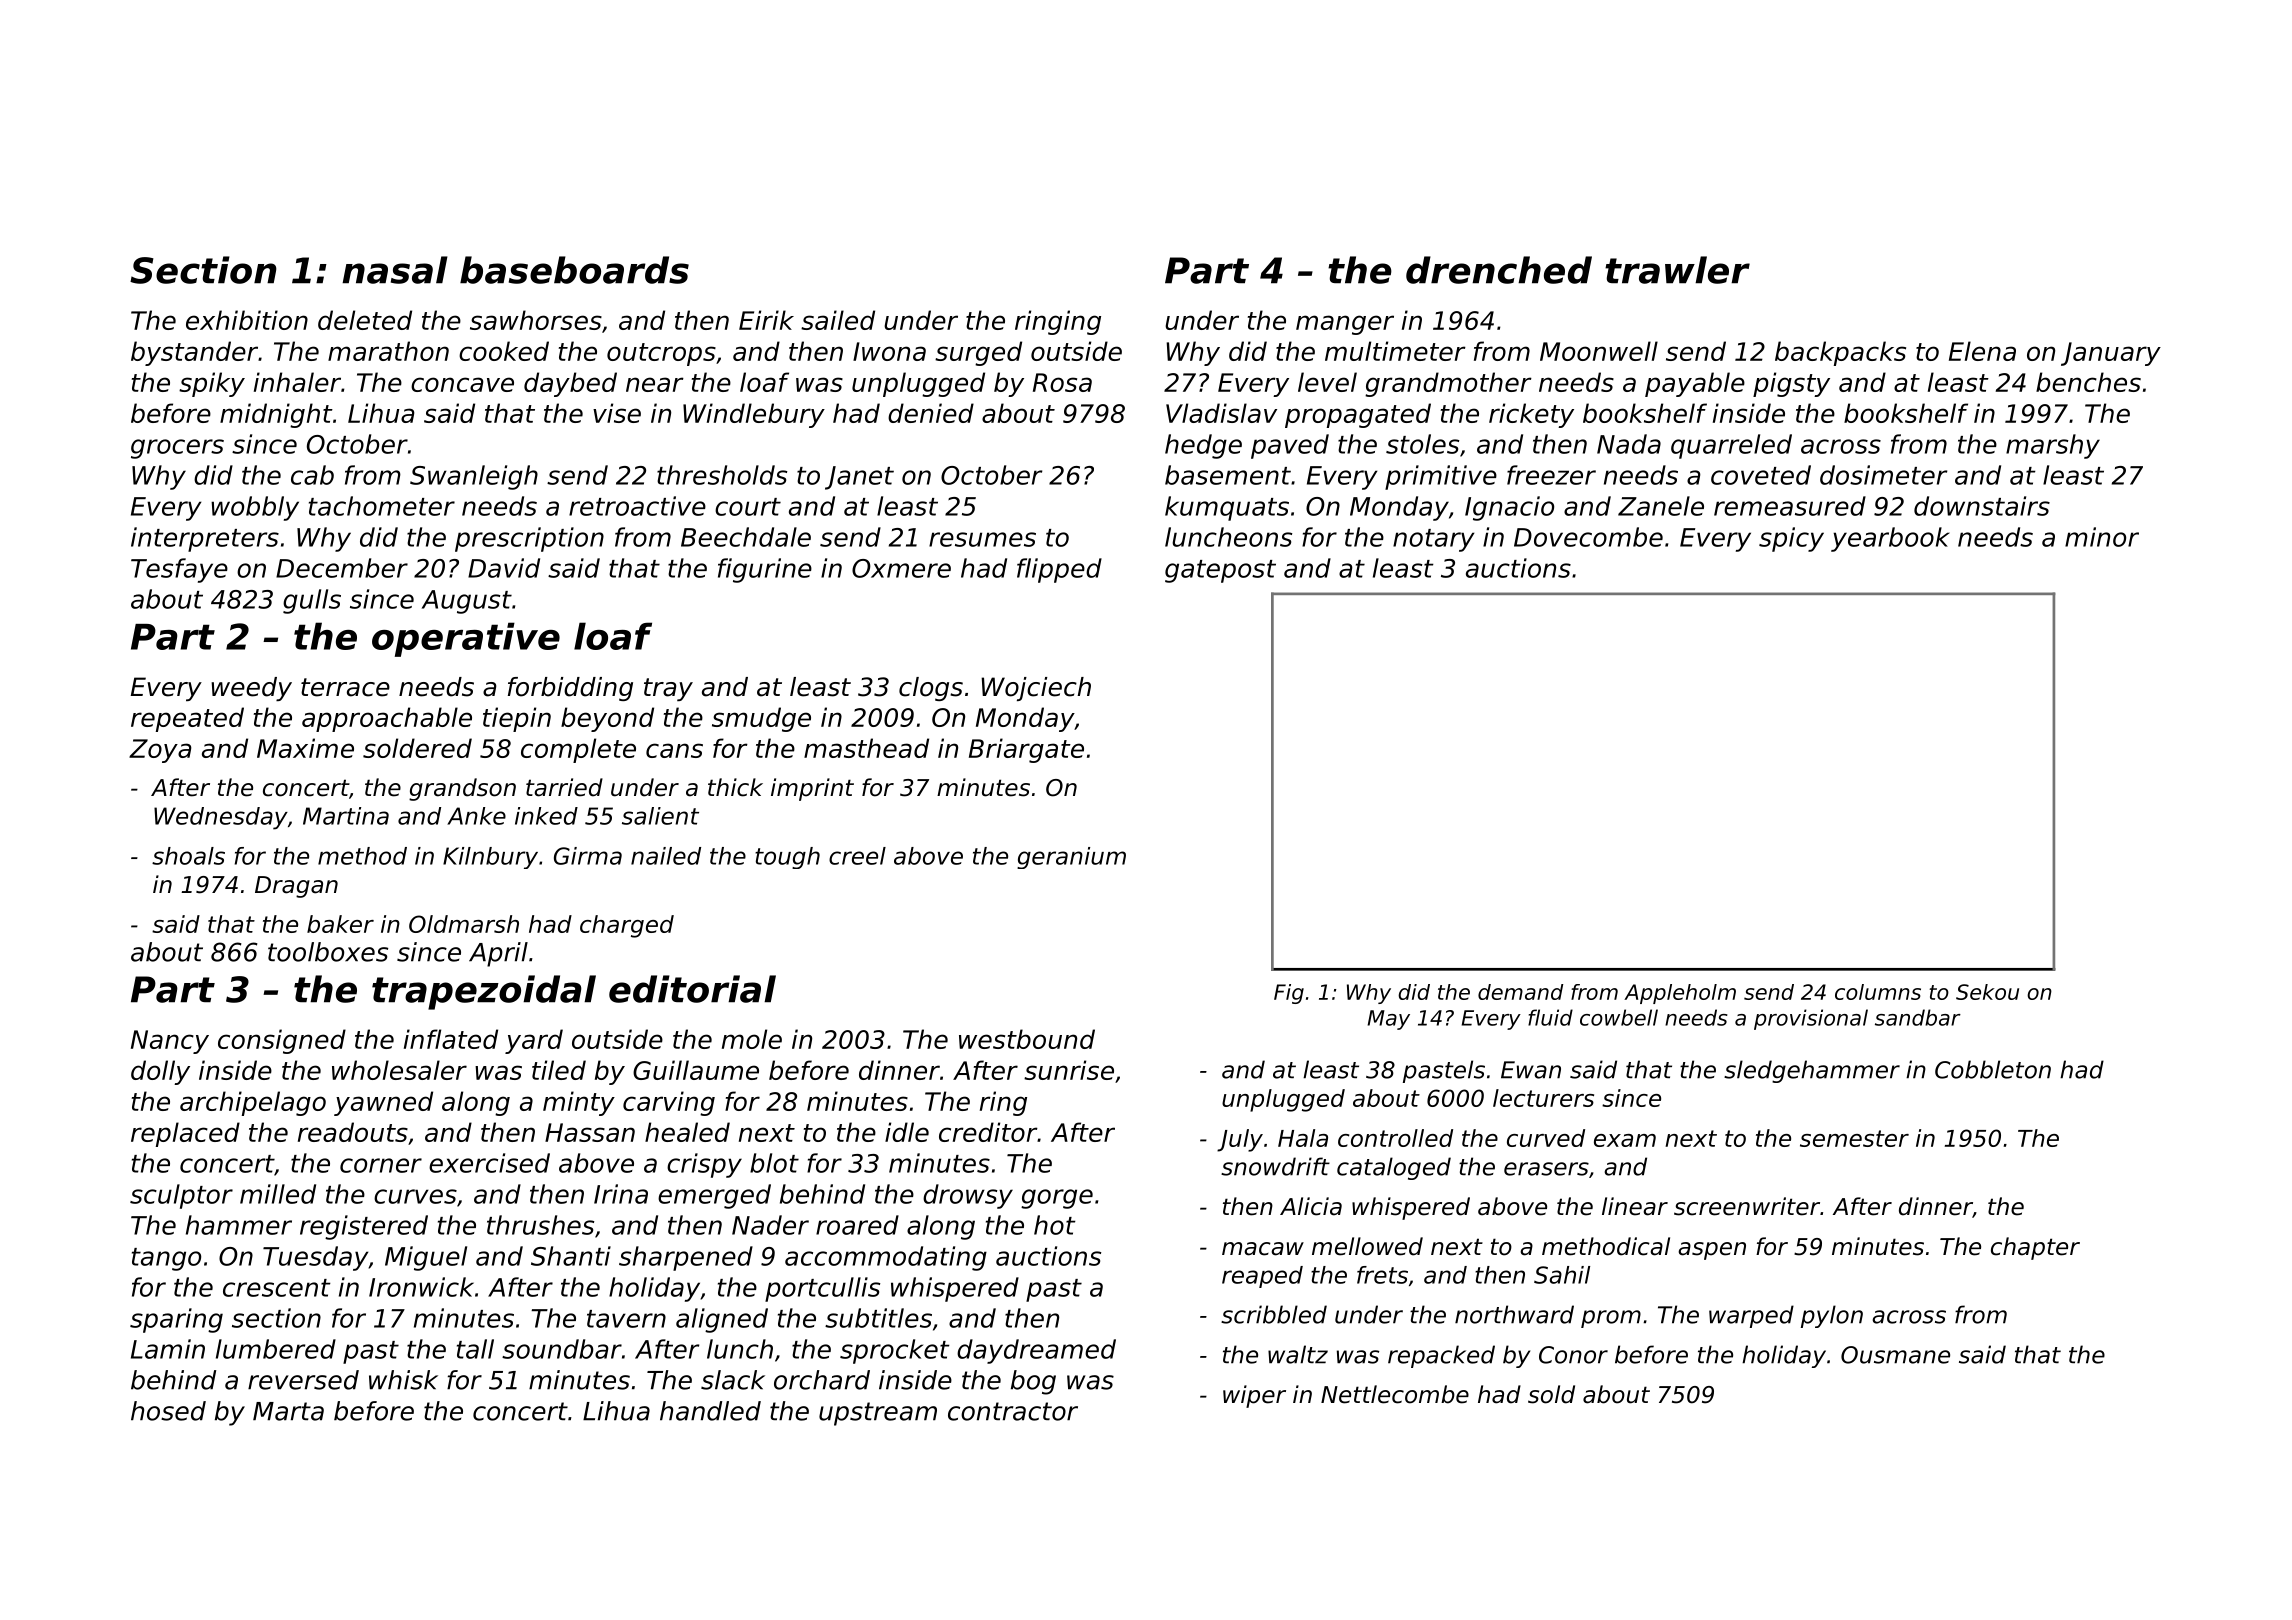 Image resolution: width=2292 pixels, height=1620 pixels. What do you see at coordinates (1389, 1020) in the page?
I see `May` at bounding box center [1389, 1020].
